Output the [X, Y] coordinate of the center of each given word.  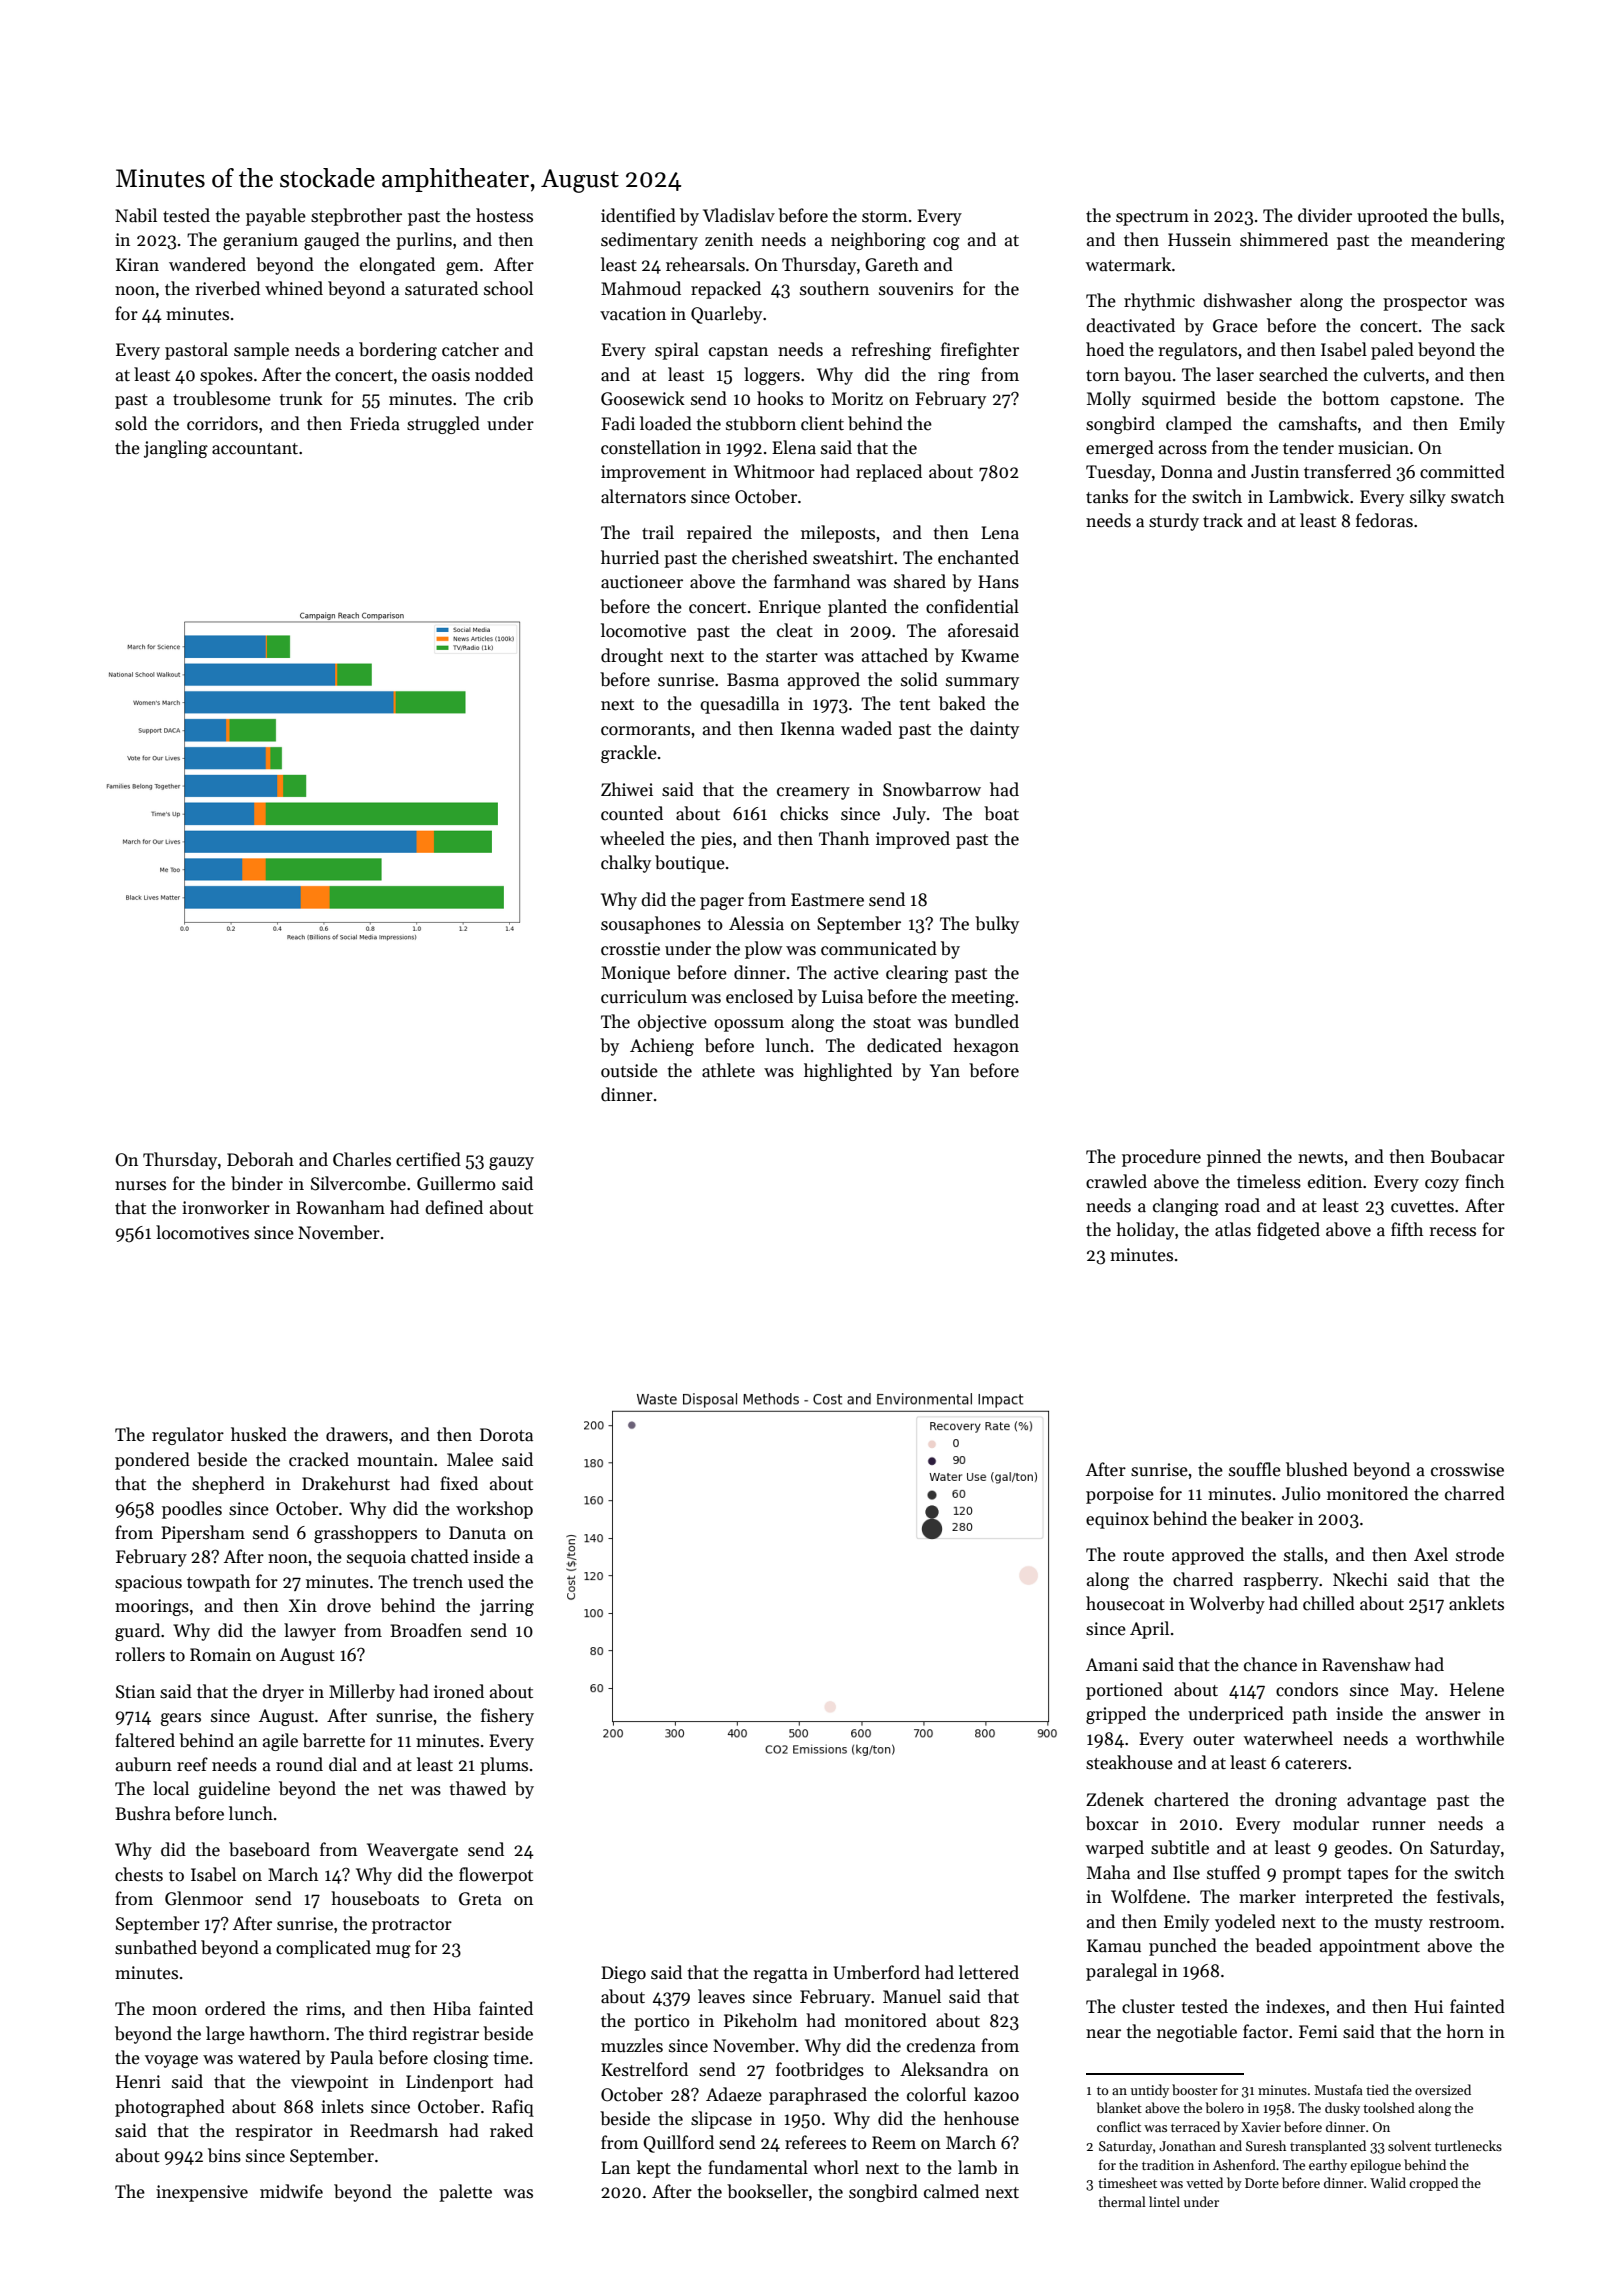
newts [1320, 1158]
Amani [1112, 1665]
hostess [504, 215]
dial [343, 1764]
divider [1325, 215]
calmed [951, 2191]
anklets [1476, 1603]
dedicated [904, 1045]
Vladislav [739, 215]
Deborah [260, 1159]
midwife [291, 2191]
